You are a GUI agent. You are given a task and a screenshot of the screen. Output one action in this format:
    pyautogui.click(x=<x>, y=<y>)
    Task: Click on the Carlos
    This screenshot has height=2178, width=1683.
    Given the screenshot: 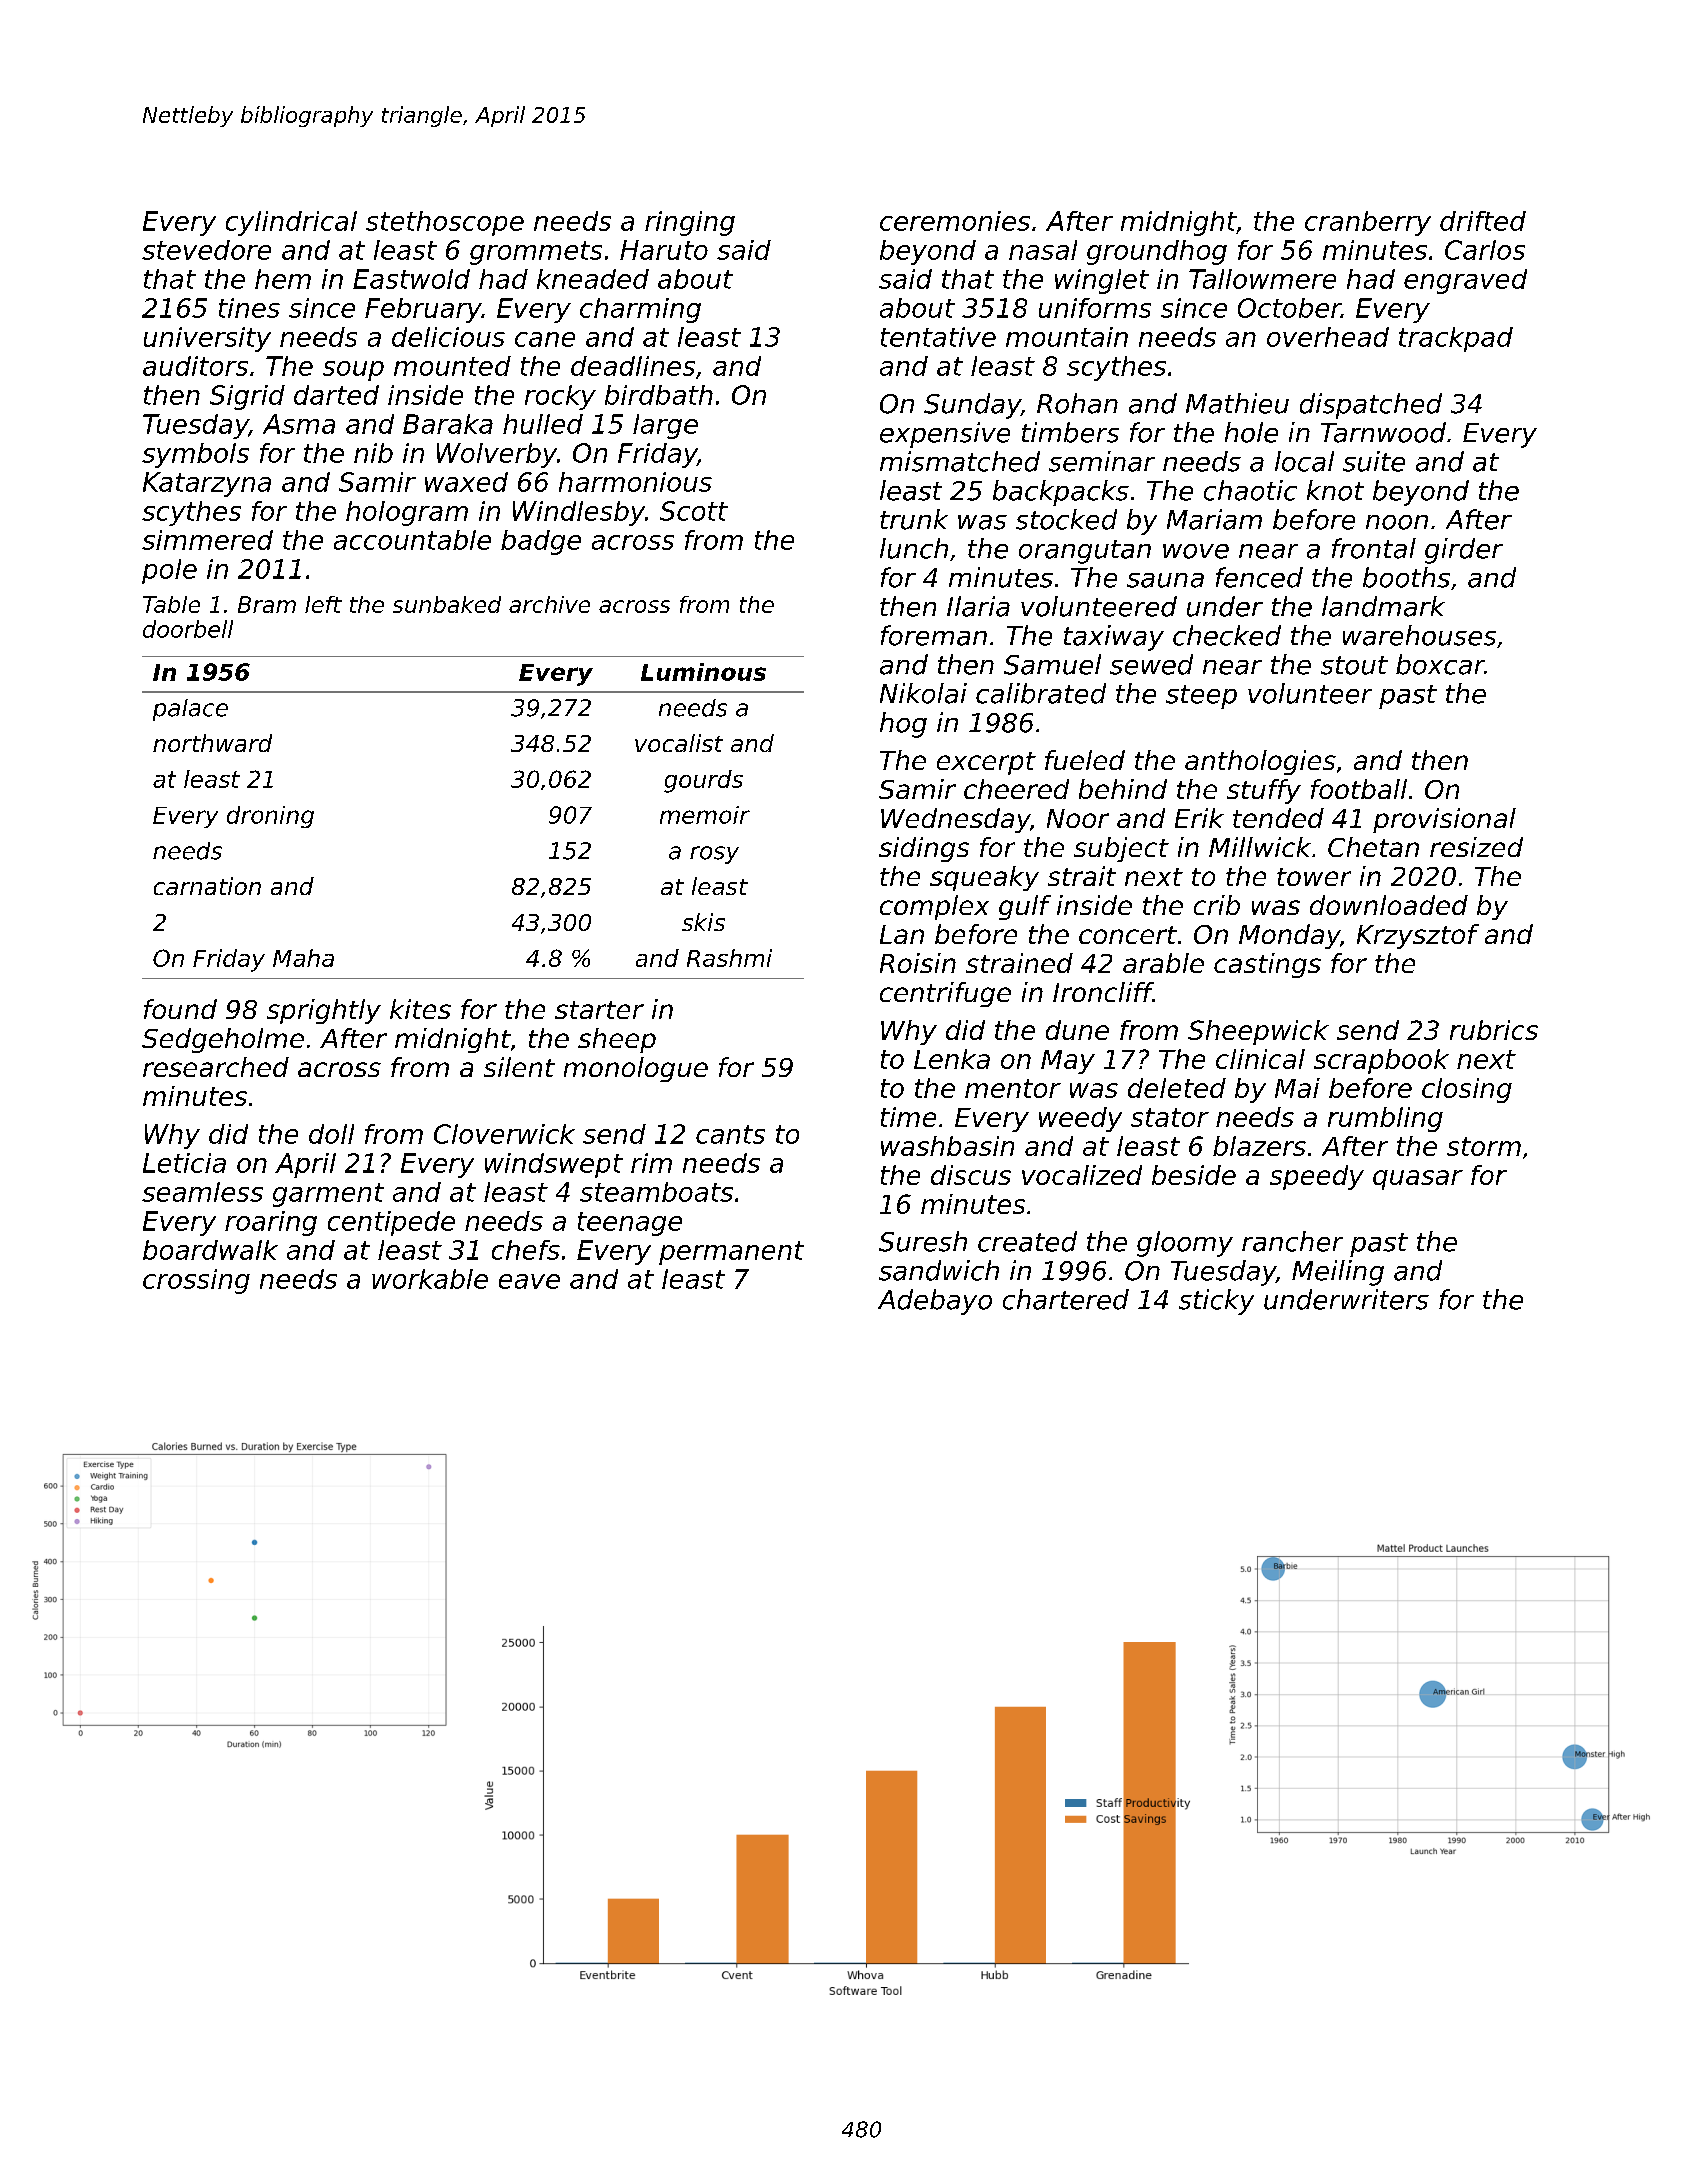 What is the action you would take?
    pyautogui.click(x=1485, y=250)
